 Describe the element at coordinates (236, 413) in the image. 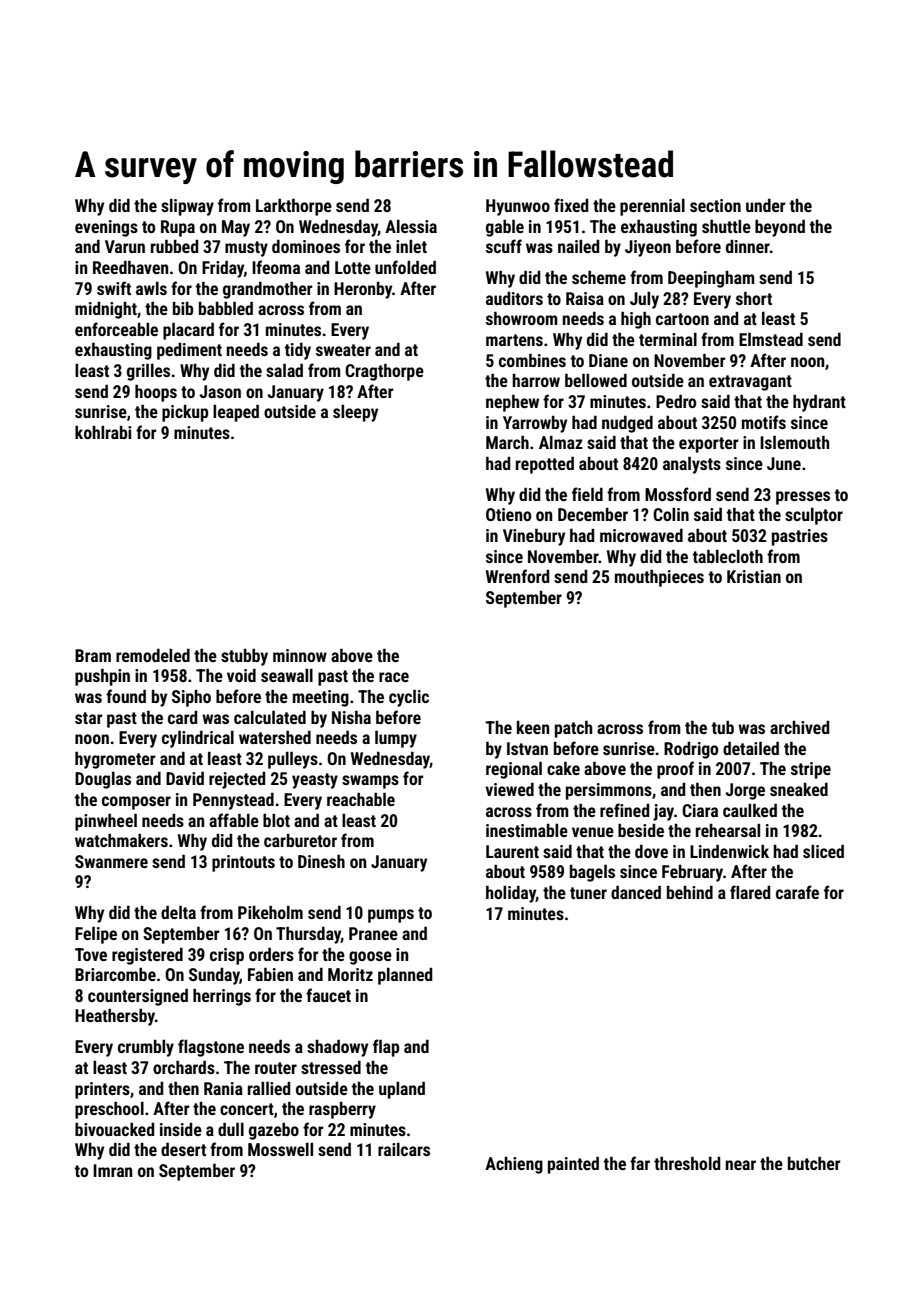

I see `leaped` at that location.
